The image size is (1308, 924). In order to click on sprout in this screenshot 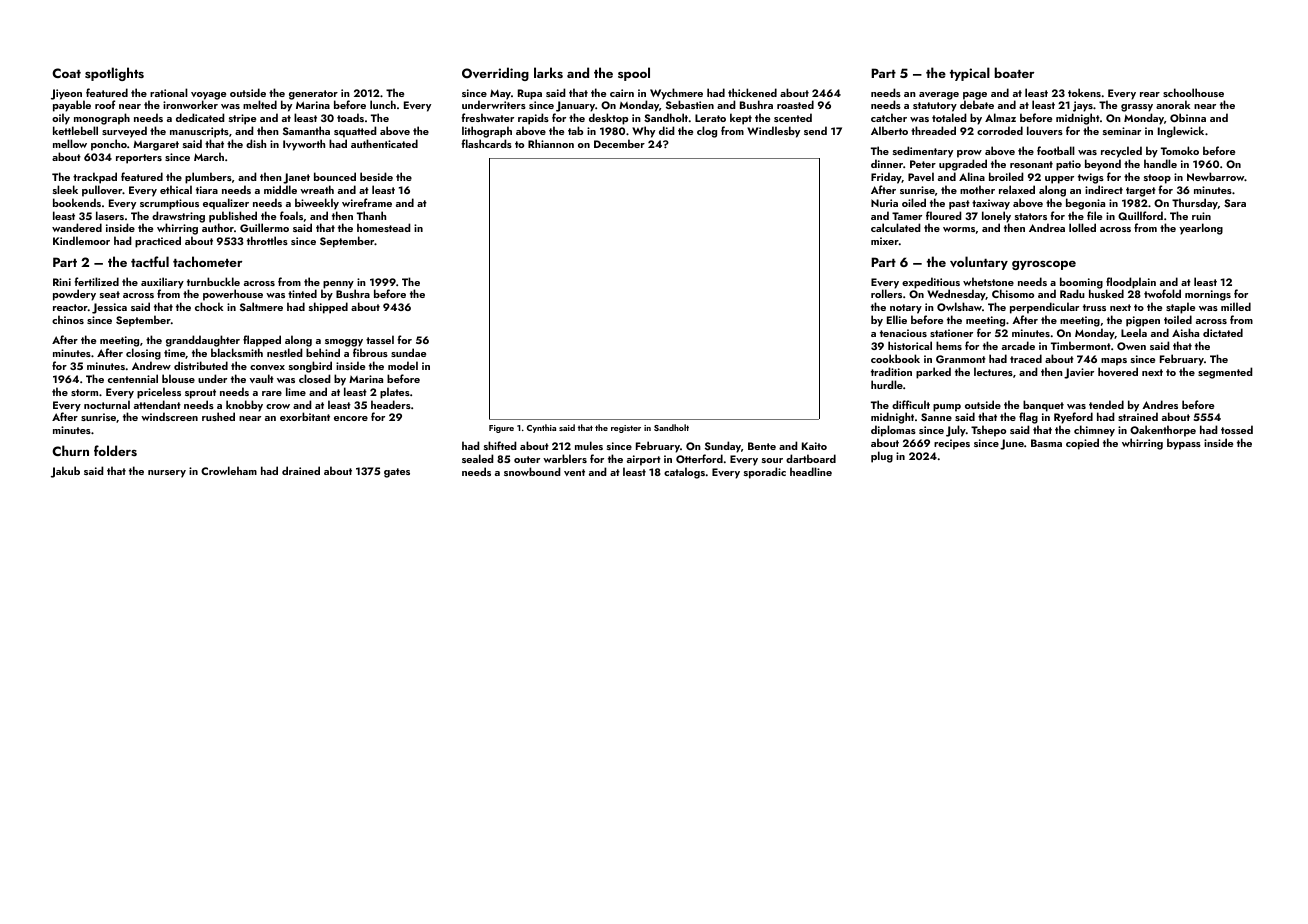, I will do `click(200, 394)`.
